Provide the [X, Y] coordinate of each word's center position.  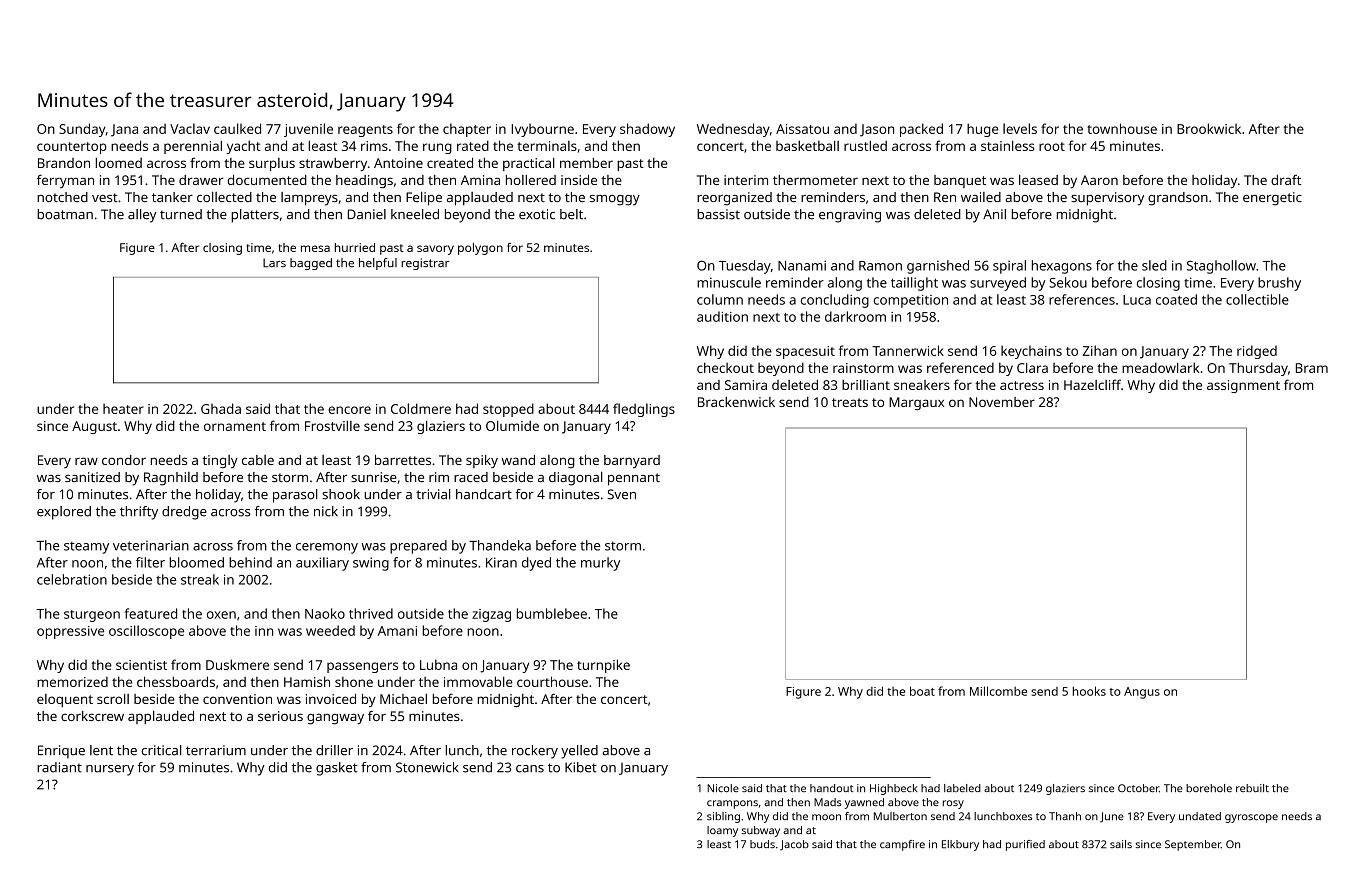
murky [600, 564]
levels [1020, 128]
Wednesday [733, 130]
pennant [634, 479]
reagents [365, 131]
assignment [1243, 386]
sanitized [92, 477]
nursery [110, 770]
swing [371, 564]
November [1002, 402]
